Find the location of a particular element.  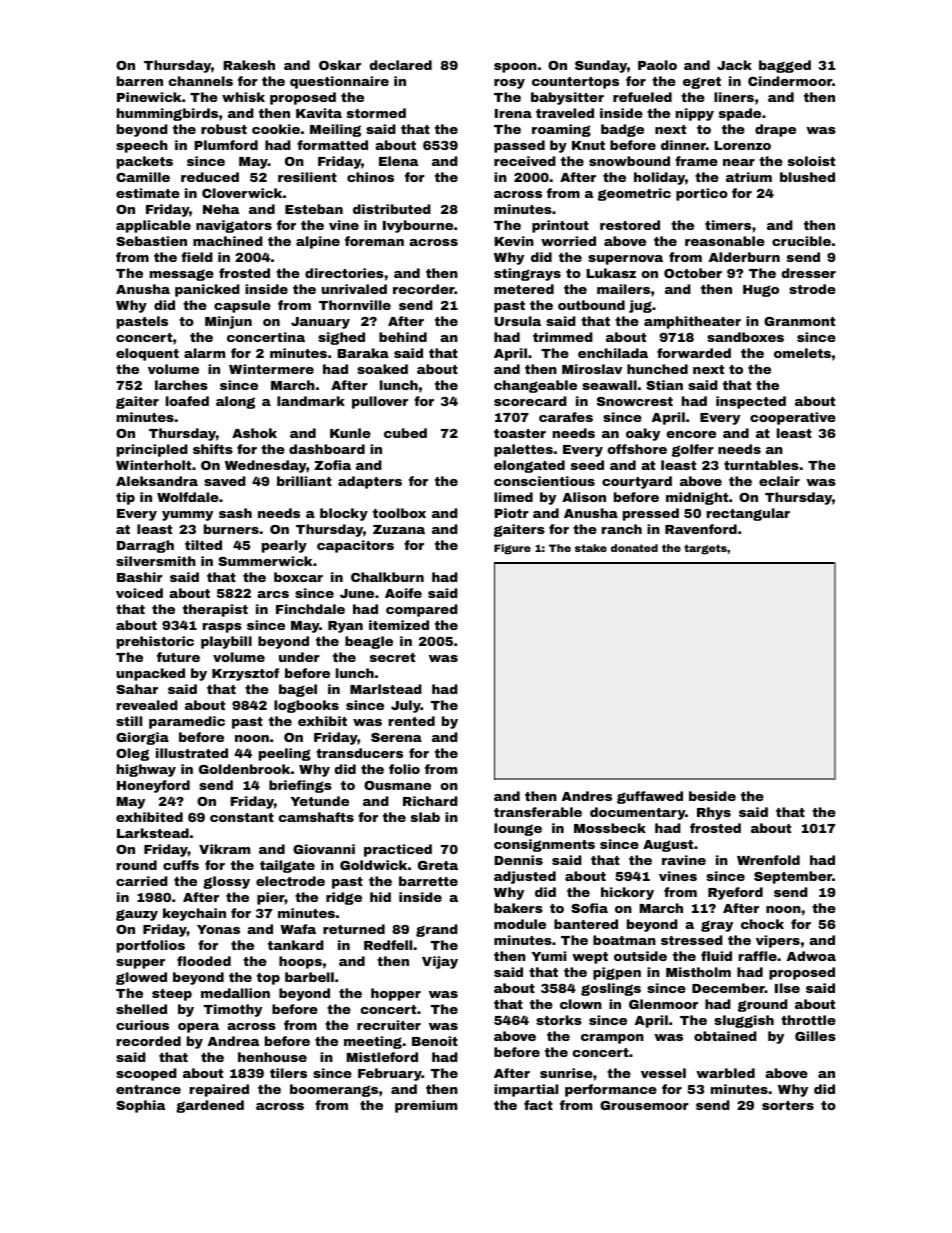

Cloverwick is located at coordinates (242, 193).
